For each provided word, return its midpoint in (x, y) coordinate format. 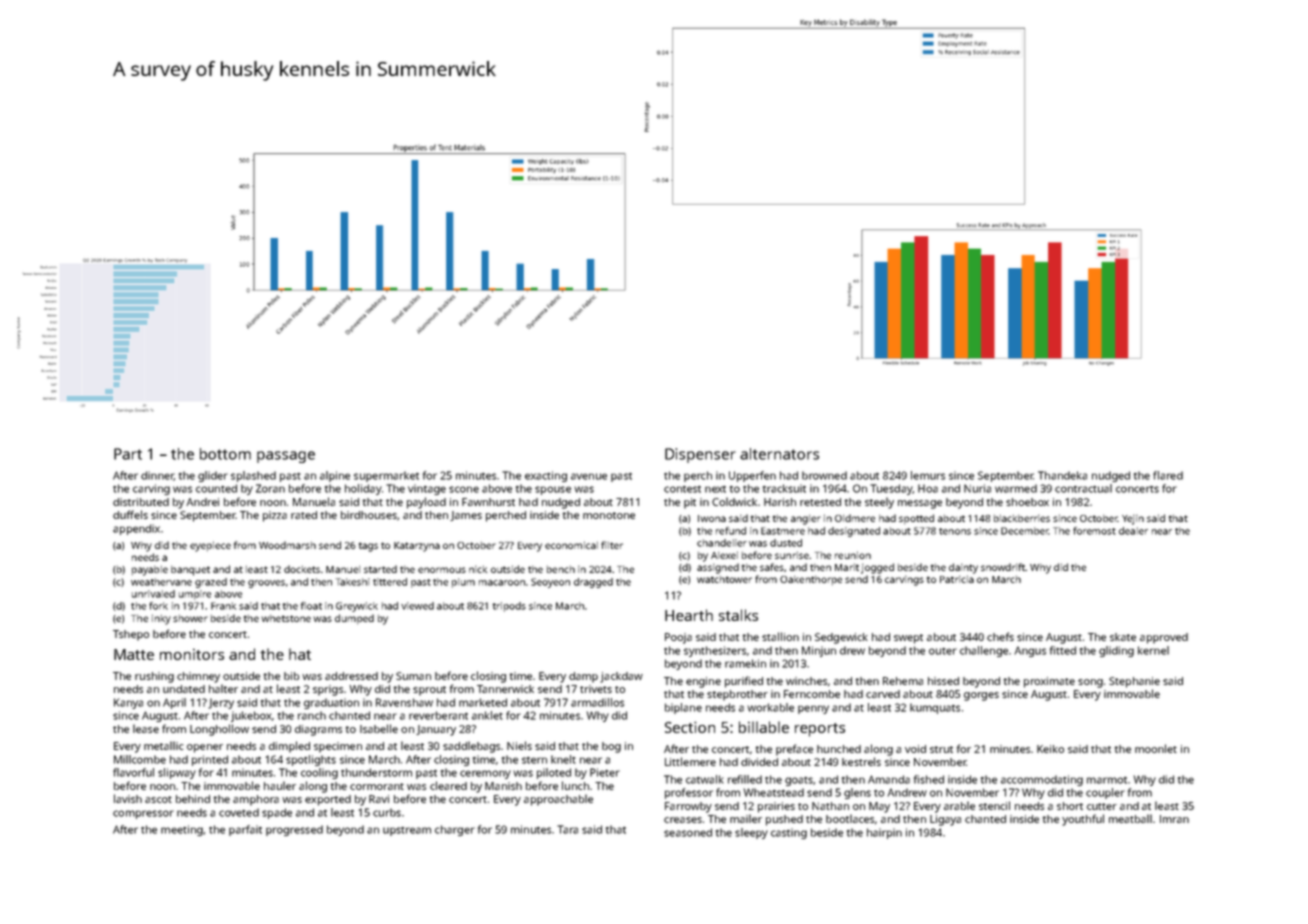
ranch (312, 715)
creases (683, 820)
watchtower (724, 579)
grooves (266, 584)
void (915, 749)
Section (690, 727)
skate (1123, 637)
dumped (354, 619)
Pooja (678, 638)
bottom (225, 454)
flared (1168, 475)
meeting (182, 830)
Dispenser (700, 455)
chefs (1000, 636)
